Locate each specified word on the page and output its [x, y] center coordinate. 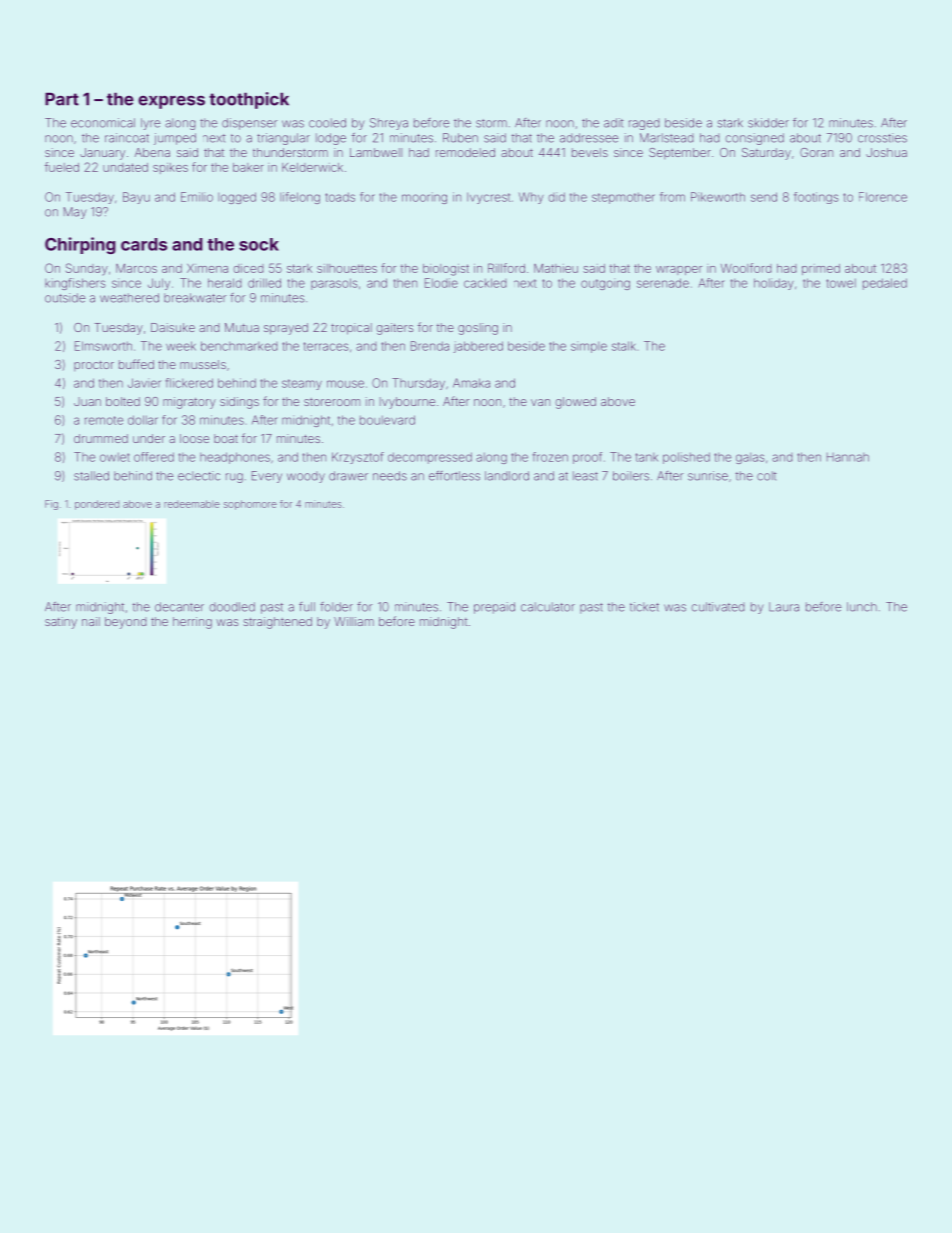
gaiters [394, 329]
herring [192, 623]
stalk [624, 346]
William [354, 621]
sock [259, 244]
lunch [862, 607]
